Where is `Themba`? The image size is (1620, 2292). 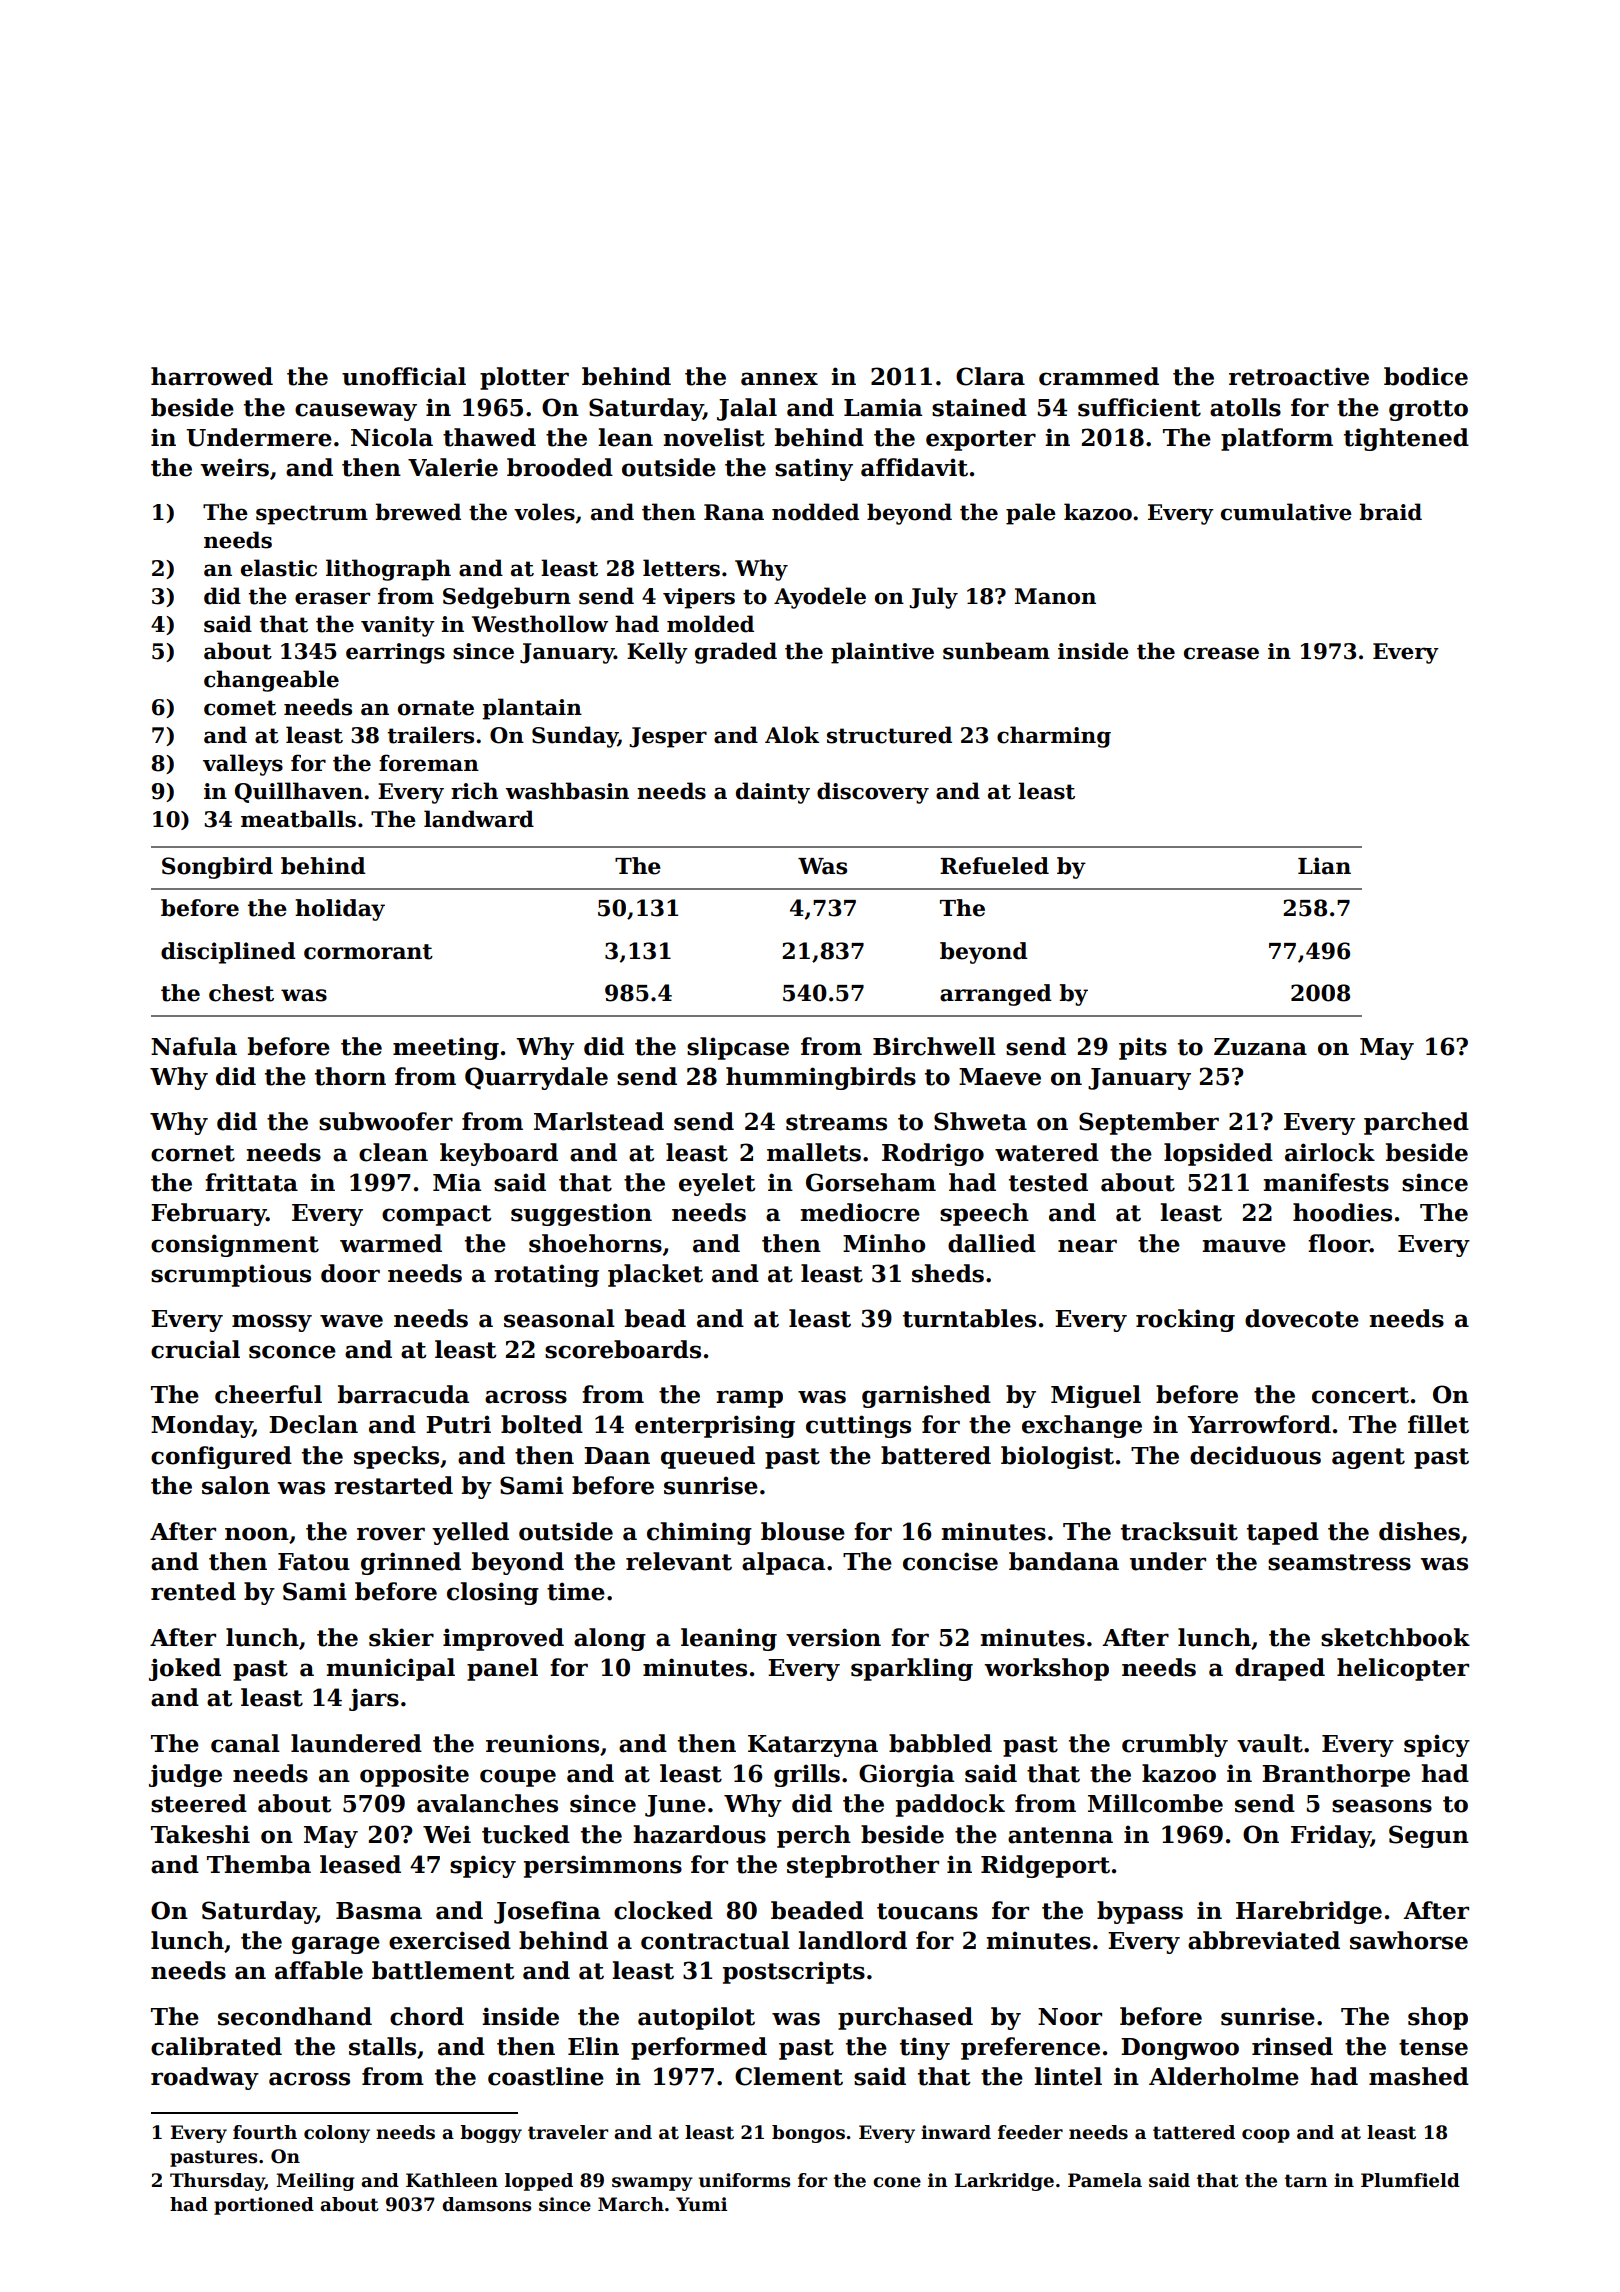
Themba is located at coordinates (259, 1864).
